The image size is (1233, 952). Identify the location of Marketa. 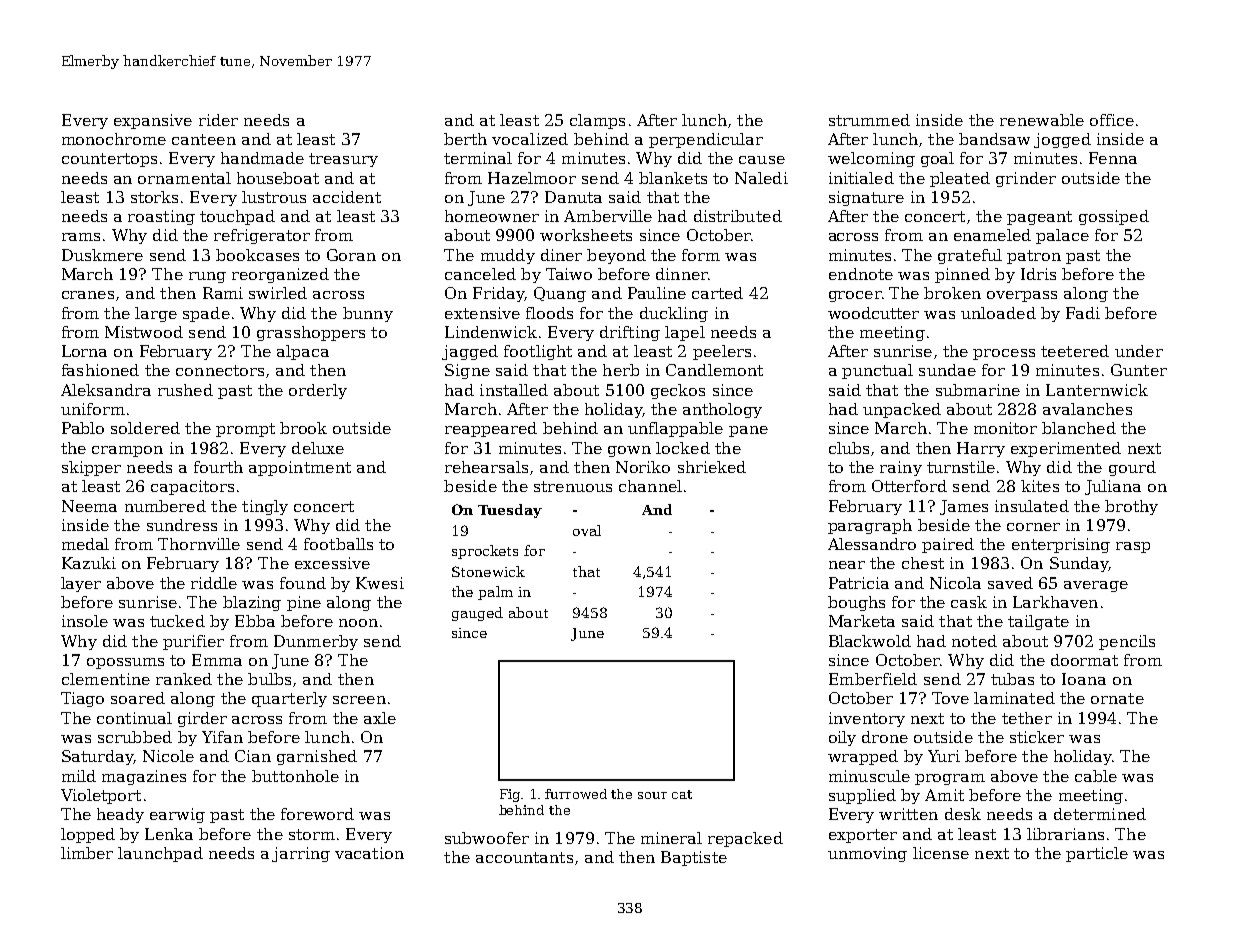
(862, 621).
